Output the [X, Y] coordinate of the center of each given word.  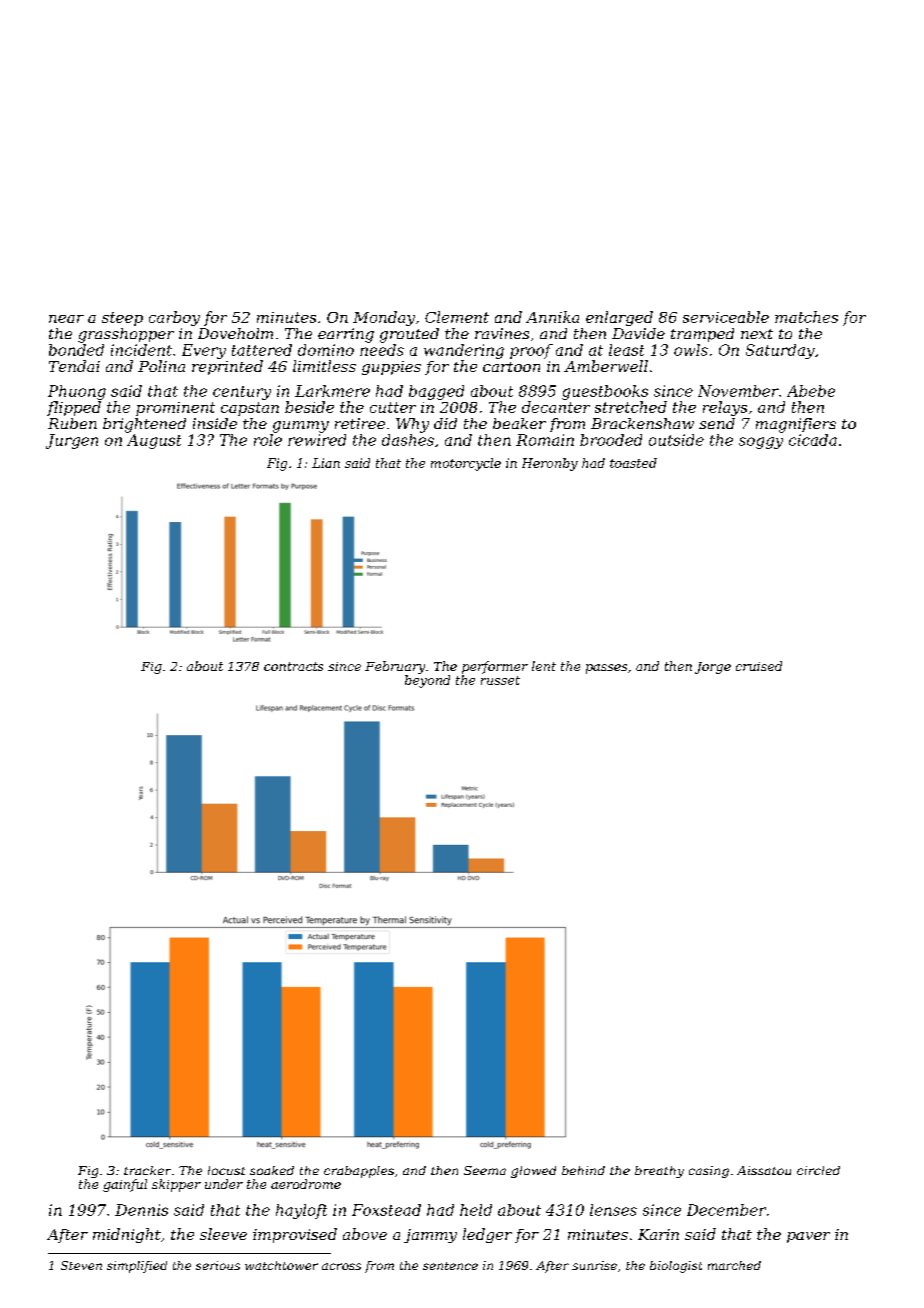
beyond [427, 681]
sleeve [223, 1234]
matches [806, 317]
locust [226, 1170]
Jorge [713, 668]
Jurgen [72, 441]
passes [606, 669]
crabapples [359, 1172]
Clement [457, 317]
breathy [659, 1172]
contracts [293, 666]
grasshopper [126, 335]
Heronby [550, 464]
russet [500, 680]
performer [495, 667]
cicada [813, 440]
